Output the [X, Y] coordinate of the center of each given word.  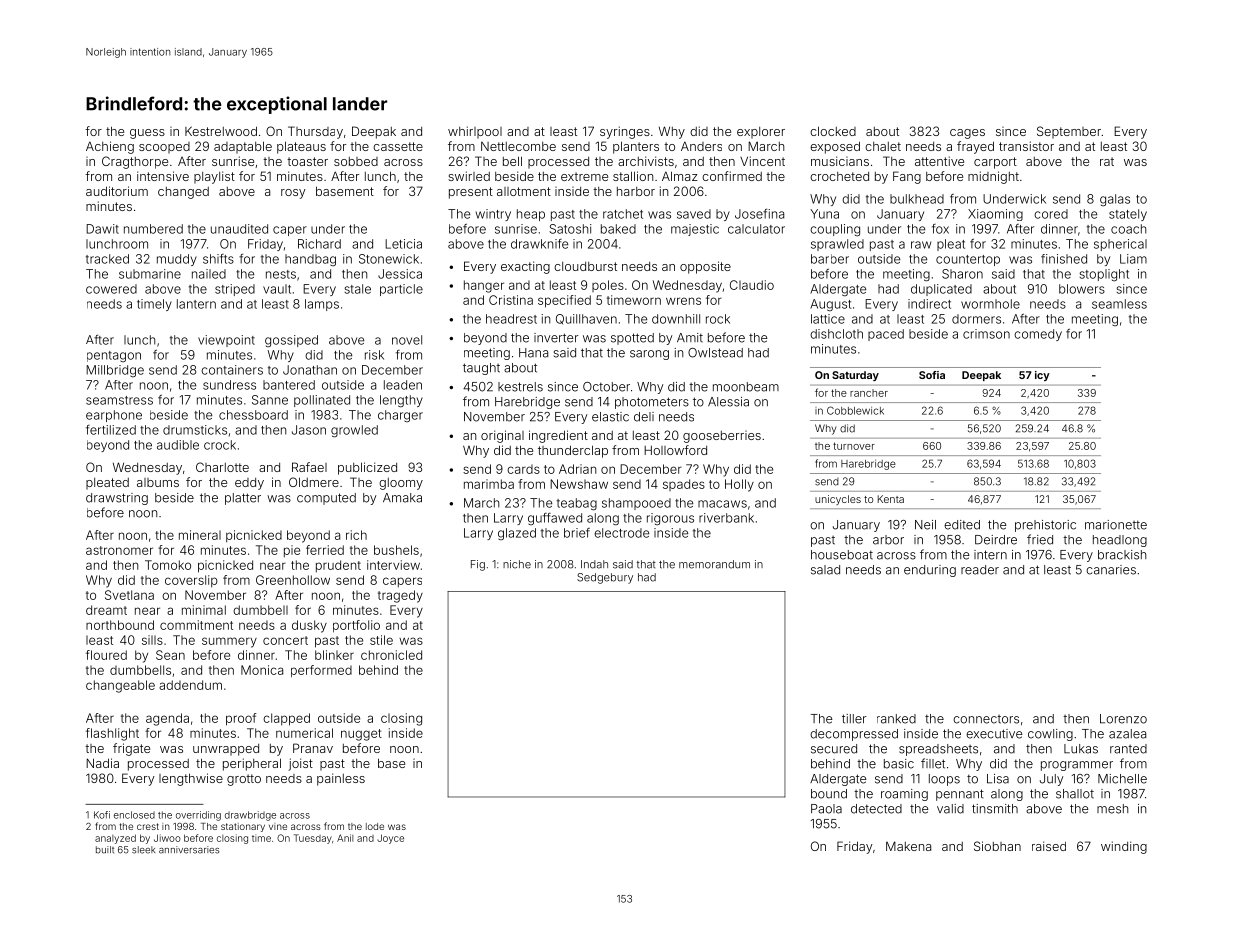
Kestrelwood [221, 131]
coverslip [191, 581]
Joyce [390, 839]
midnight [993, 177]
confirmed [732, 176]
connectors [986, 719]
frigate [131, 749]
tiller [854, 719]
